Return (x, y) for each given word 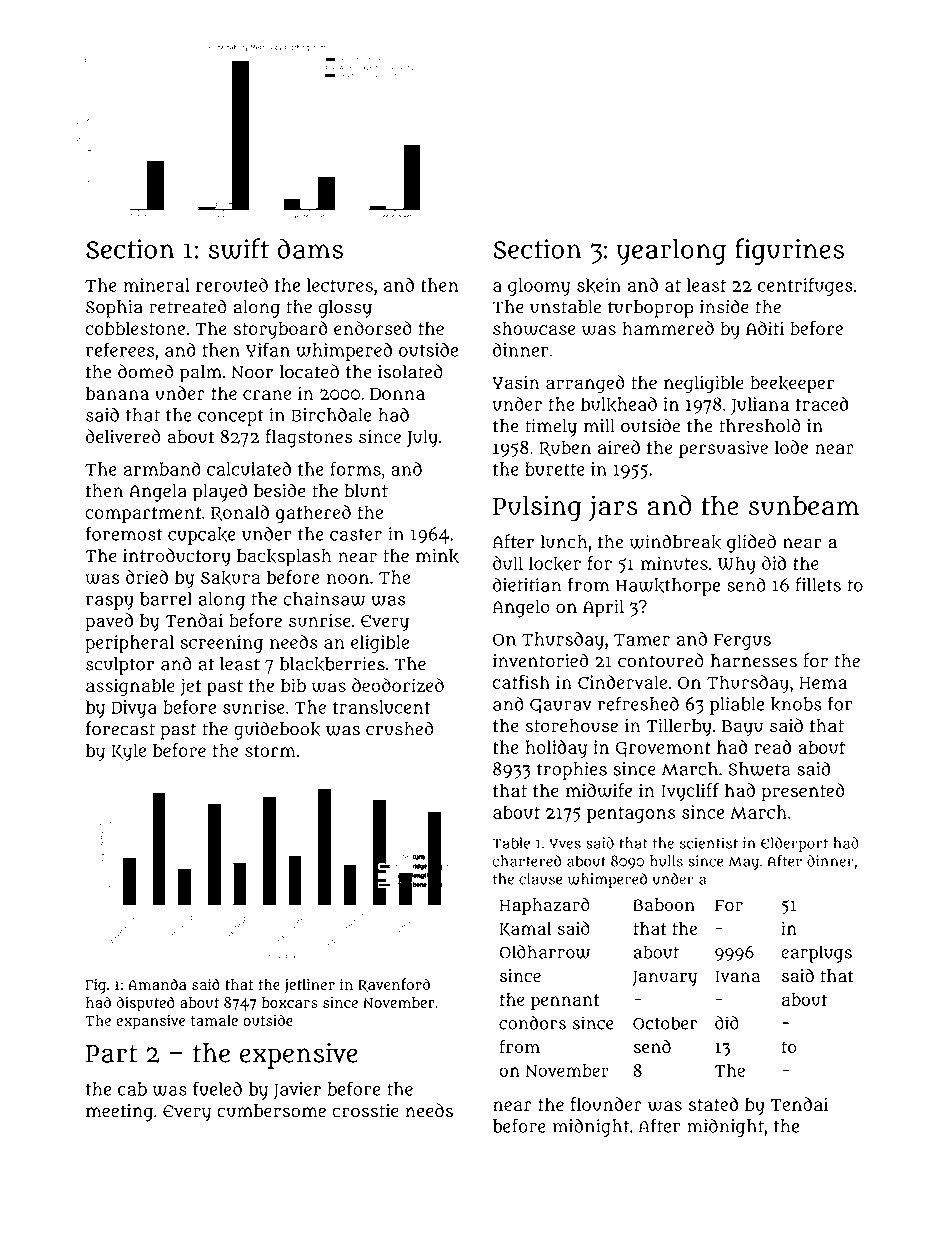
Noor (252, 372)
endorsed (373, 328)
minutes (674, 563)
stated (713, 1104)
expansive (150, 1022)
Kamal (525, 929)
